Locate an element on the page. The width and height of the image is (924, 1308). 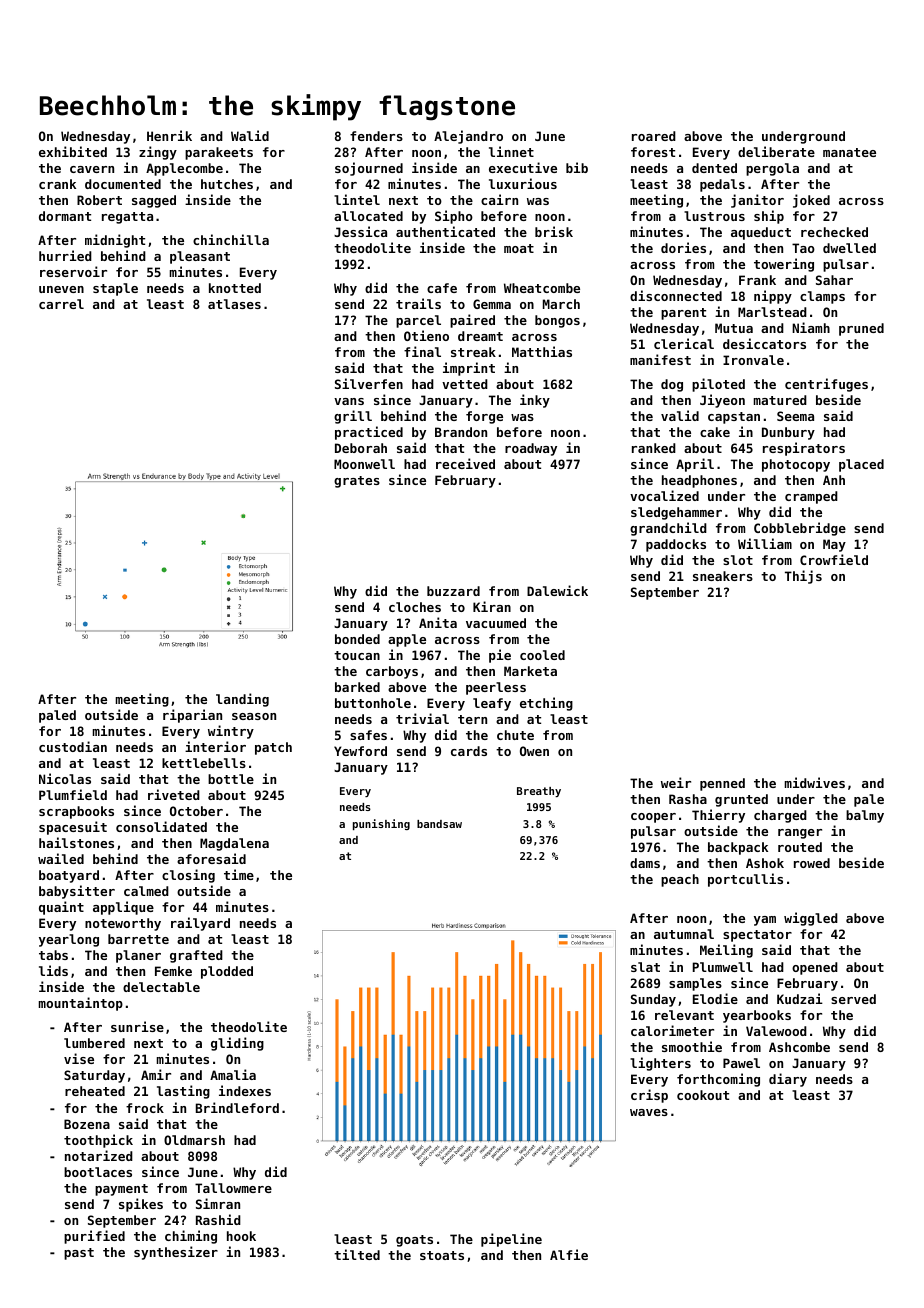
zingy is located at coordinates (158, 153).
